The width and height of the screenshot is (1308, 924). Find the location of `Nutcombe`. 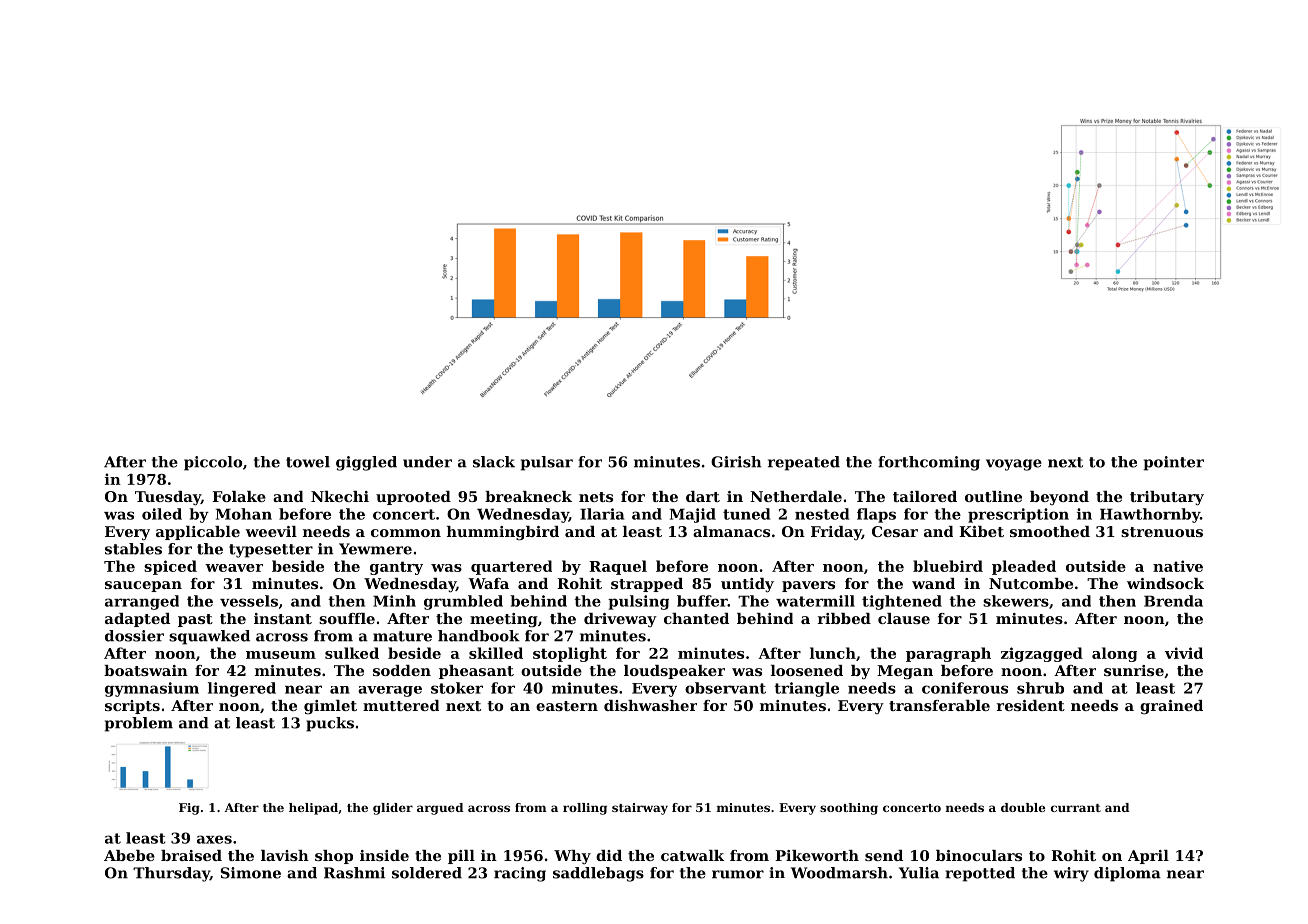

Nutcombe is located at coordinates (1031, 583).
